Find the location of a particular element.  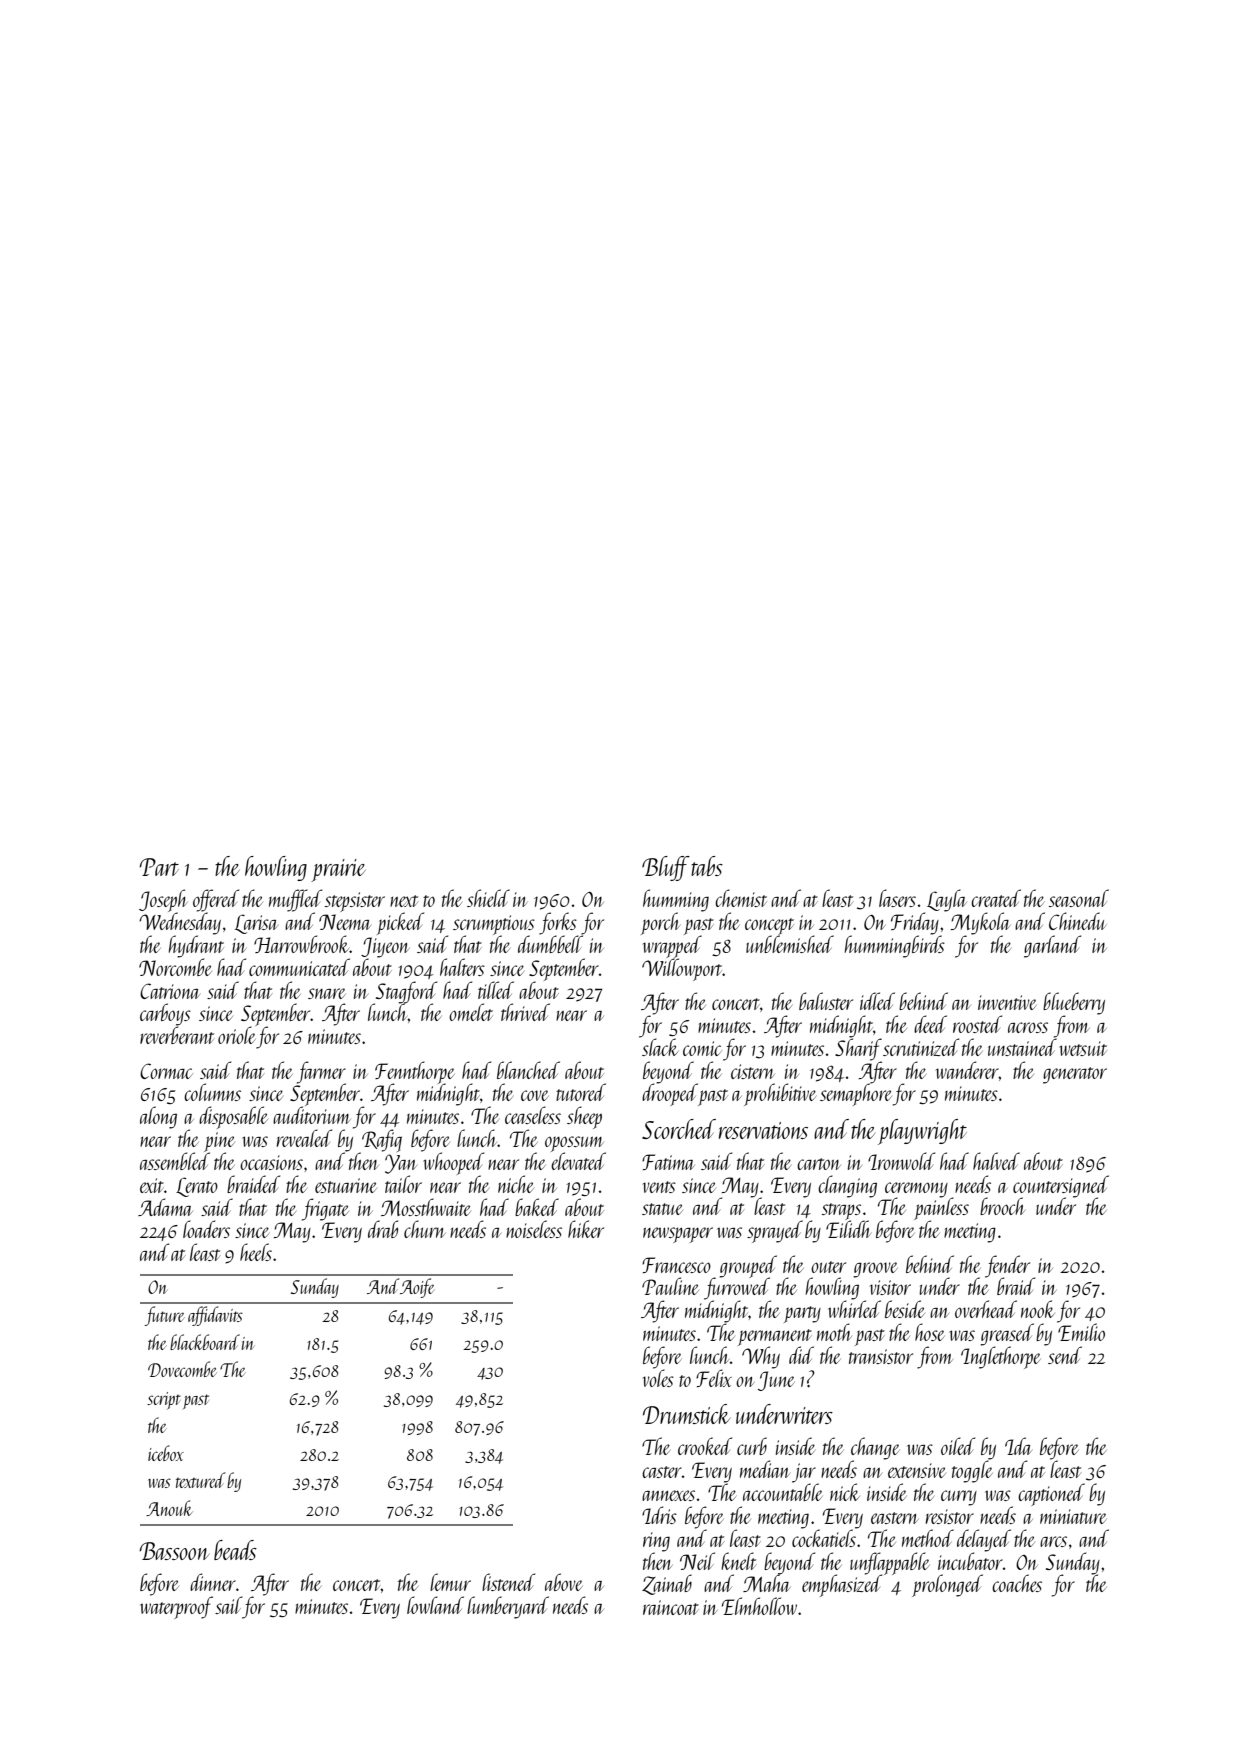

tabs is located at coordinates (707, 866).
